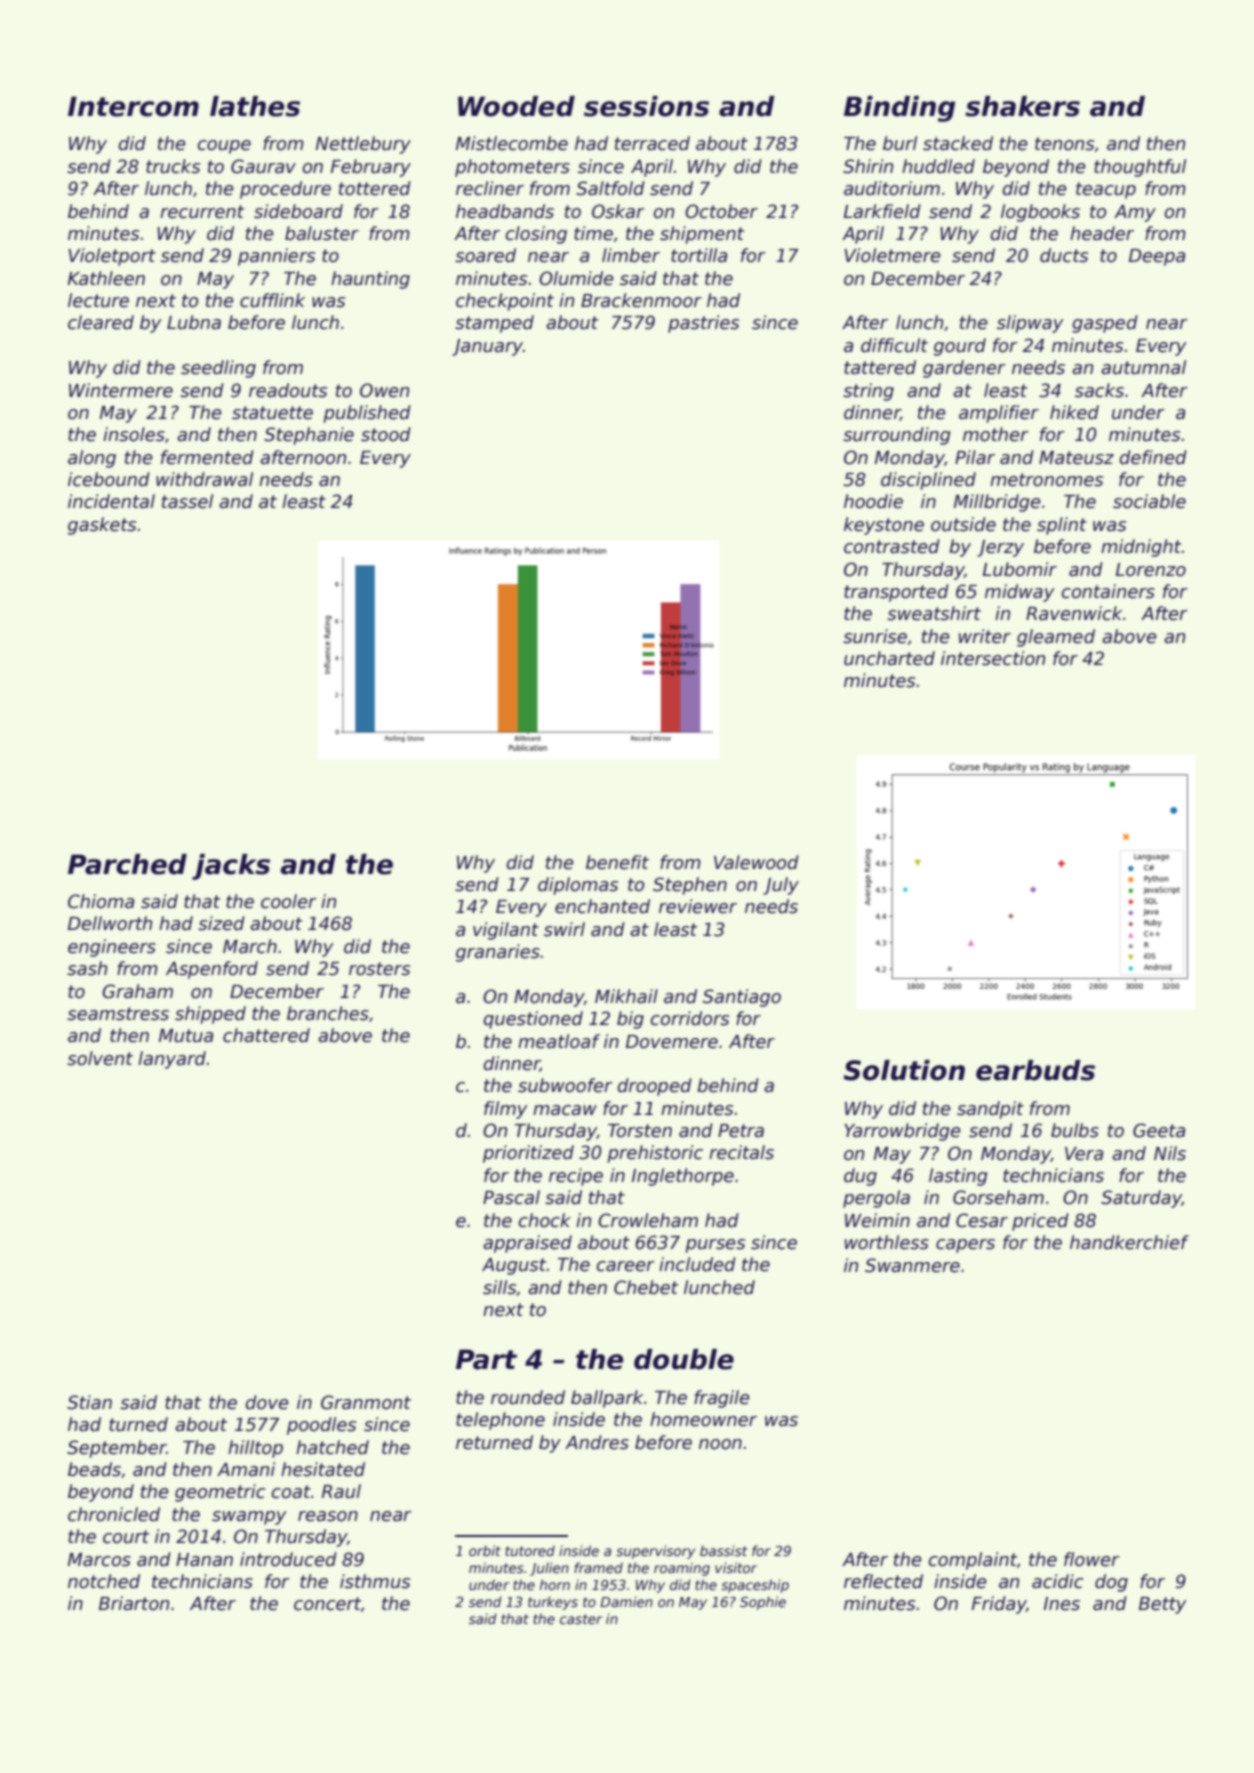 The height and width of the screenshot is (1773, 1254). What do you see at coordinates (703, 324) in the screenshot?
I see `pastries` at bounding box center [703, 324].
